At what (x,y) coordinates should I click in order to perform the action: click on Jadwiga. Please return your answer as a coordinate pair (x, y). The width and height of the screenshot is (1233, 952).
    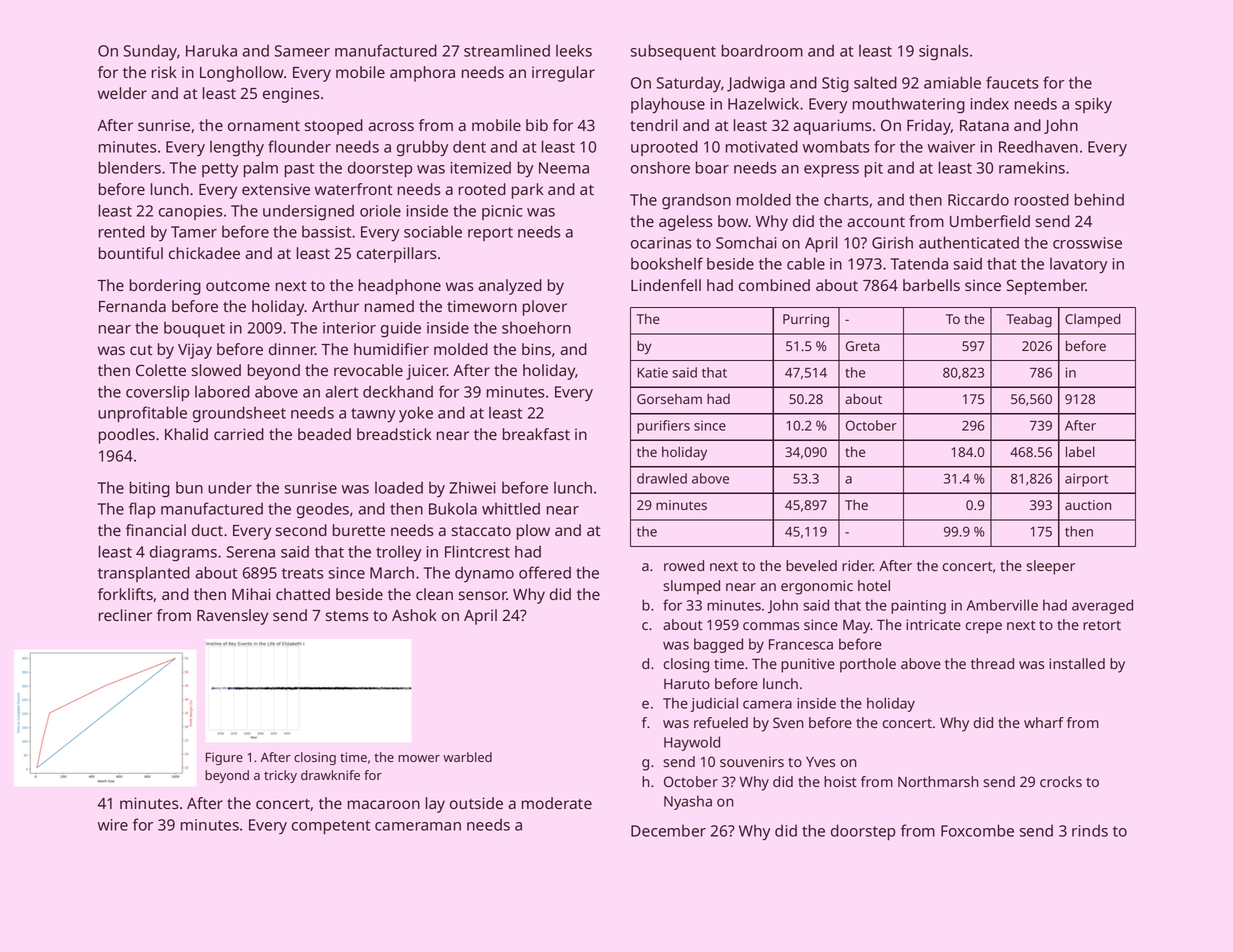
    Looking at the image, I should click on (756, 84).
